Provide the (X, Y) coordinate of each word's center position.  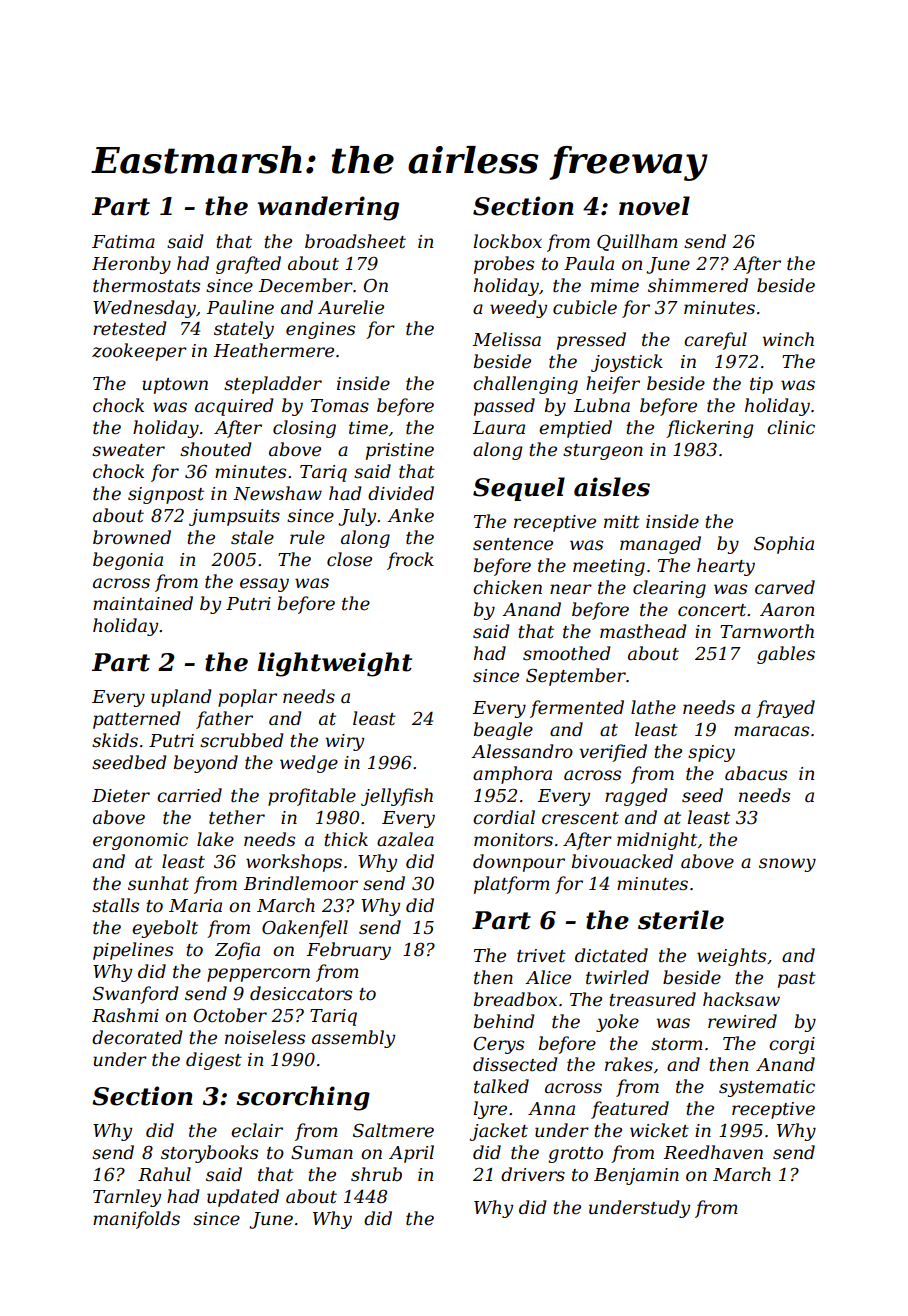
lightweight (335, 664)
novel (654, 206)
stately (244, 330)
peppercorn (258, 975)
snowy (787, 865)
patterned (137, 720)
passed (504, 407)
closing (304, 429)
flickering (709, 429)
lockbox (507, 241)
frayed (785, 709)
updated (243, 1198)
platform (512, 885)
